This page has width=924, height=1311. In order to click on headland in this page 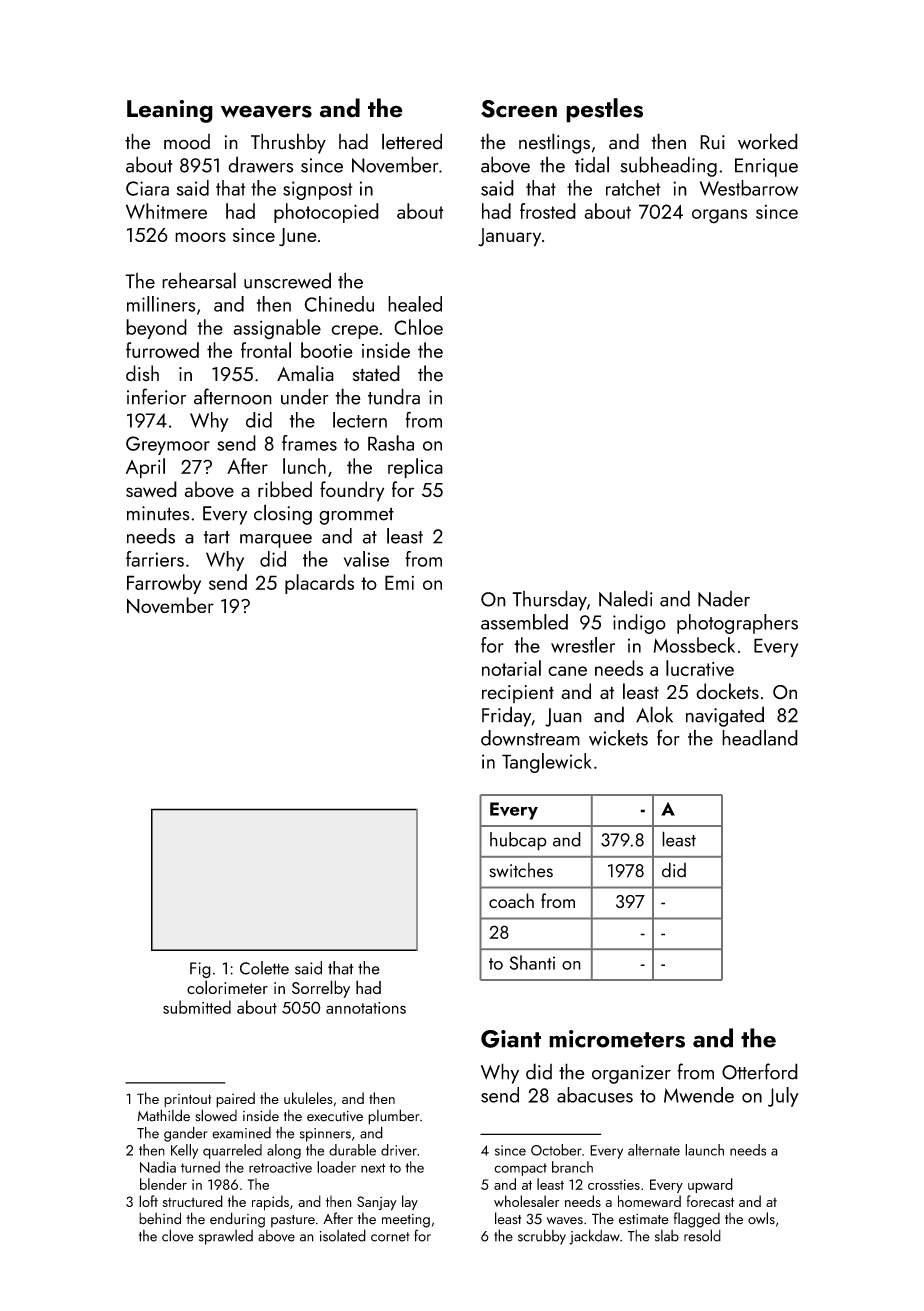, I will do `click(760, 737)`.
